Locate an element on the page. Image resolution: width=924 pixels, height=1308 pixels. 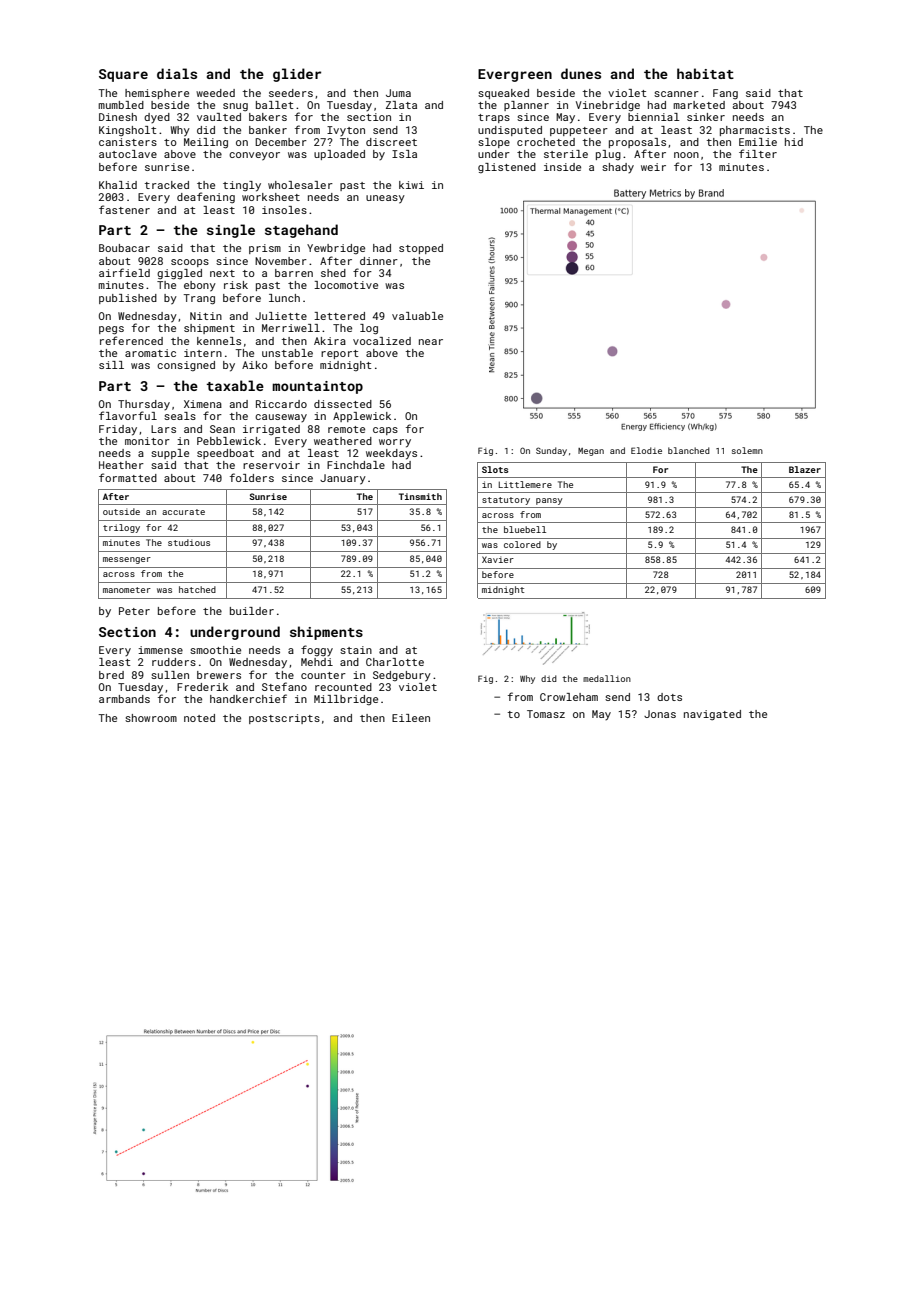
stopped is located at coordinates (421, 249).
